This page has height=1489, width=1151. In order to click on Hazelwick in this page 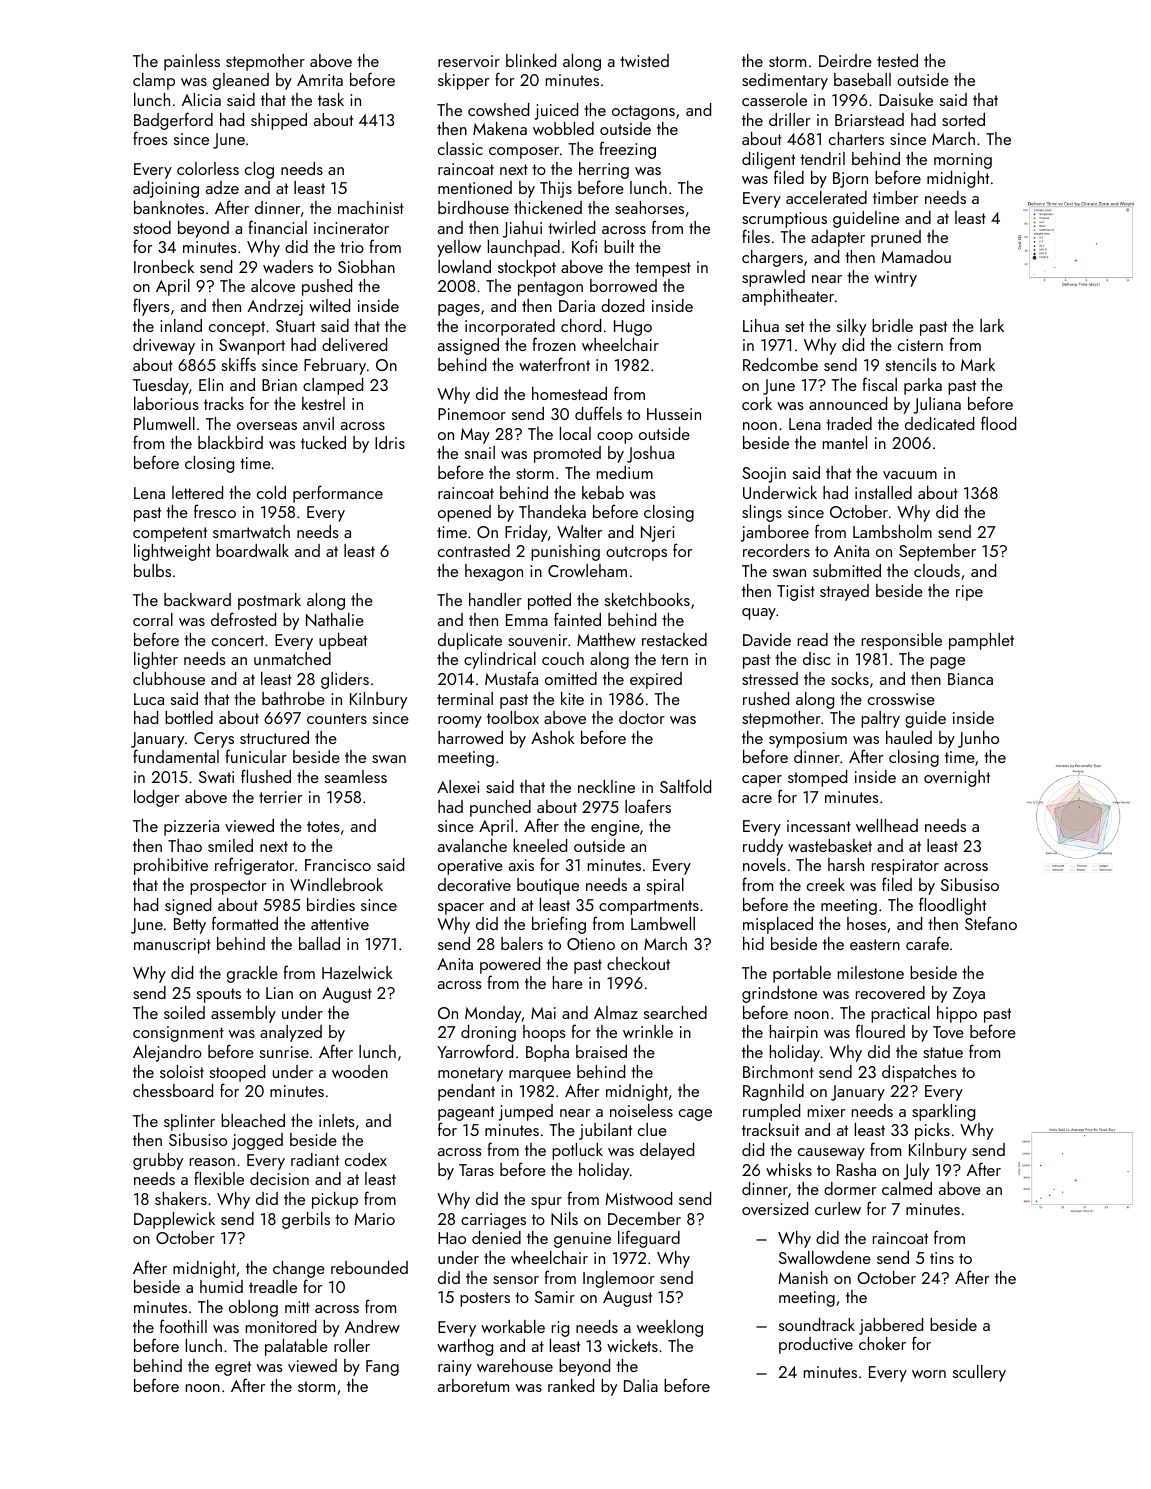, I will do `click(357, 972)`.
